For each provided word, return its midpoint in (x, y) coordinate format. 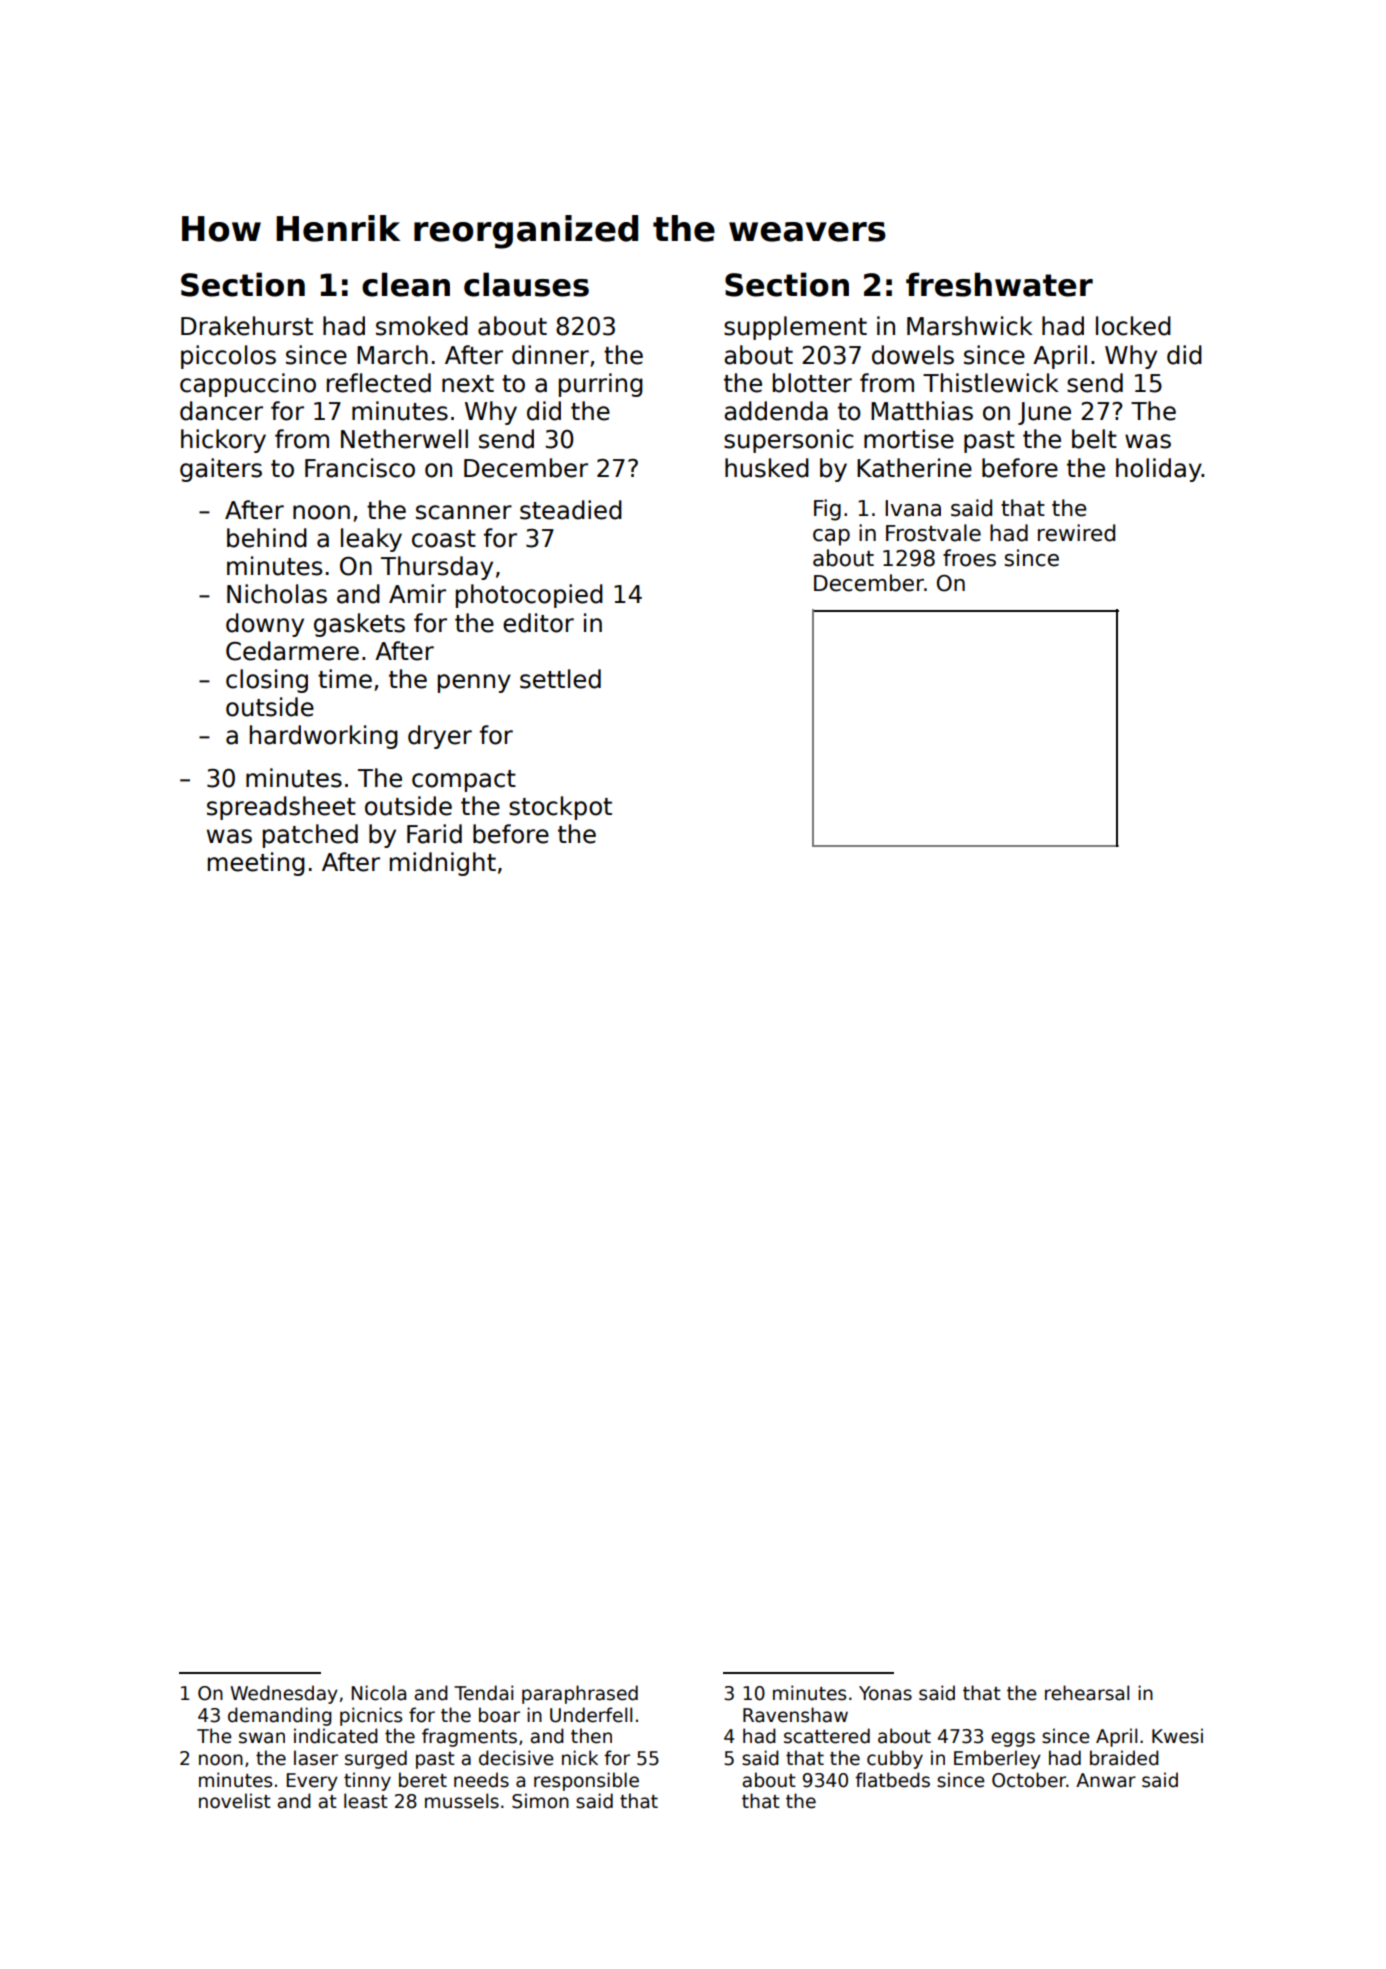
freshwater (999, 284)
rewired (1076, 533)
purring (601, 385)
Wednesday (284, 1694)
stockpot (560, 808)
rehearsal (1087, 1693)
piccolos (228, 357)
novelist (235, 1801)
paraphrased (580, 1694)
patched (310, 836)
